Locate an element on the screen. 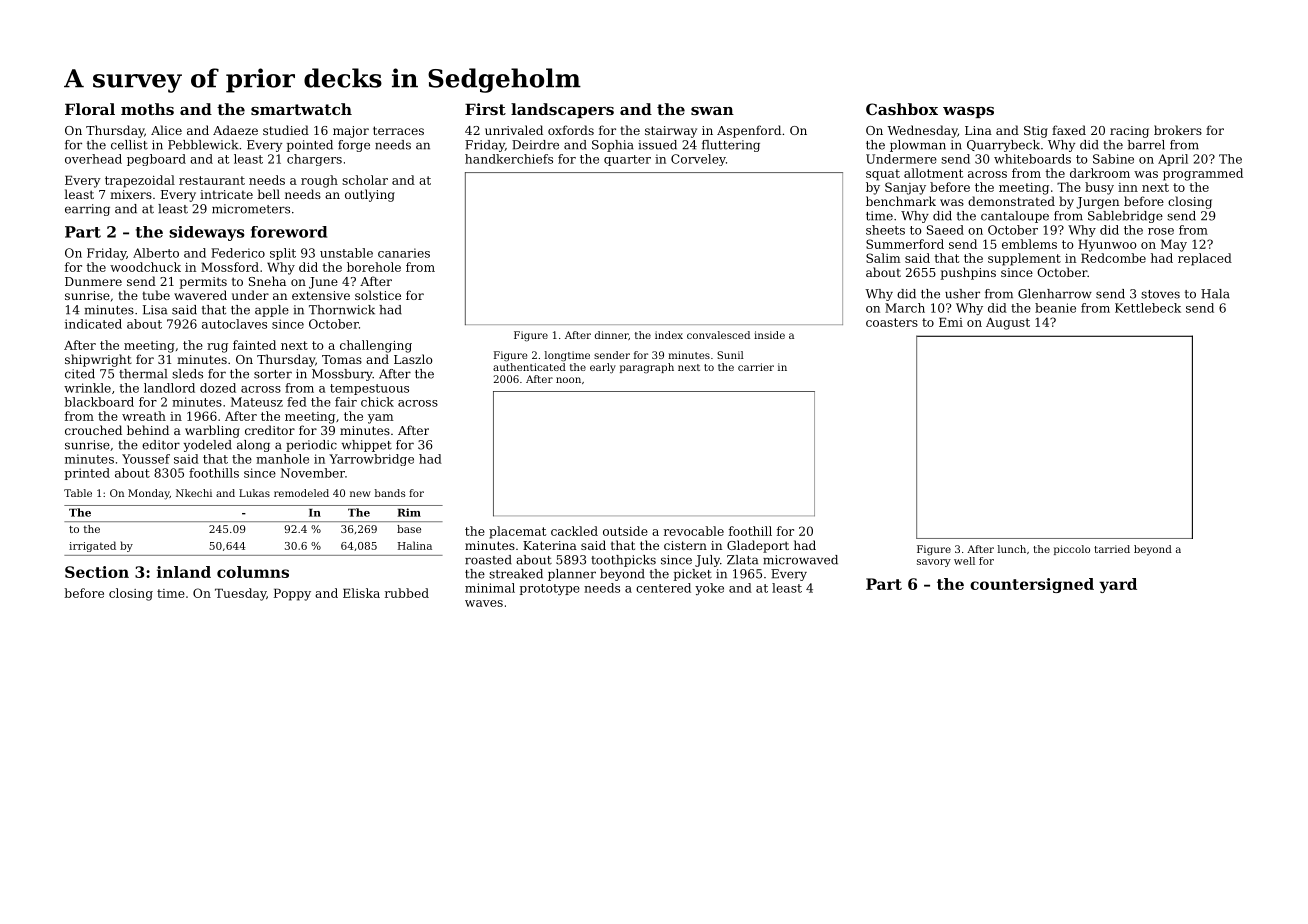  noon is located at coordinates (568, 380).
